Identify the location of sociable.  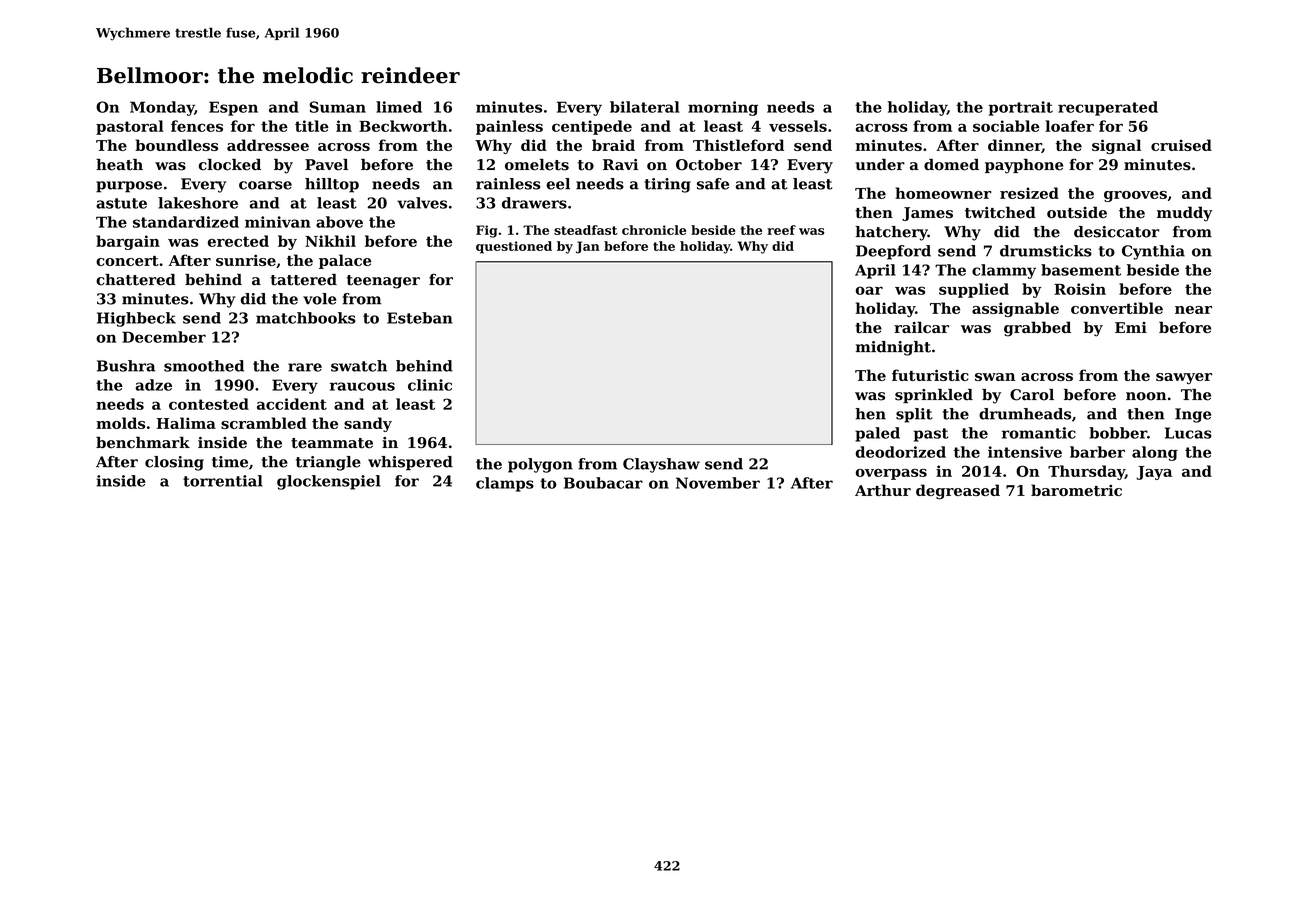
(1006, 126).
